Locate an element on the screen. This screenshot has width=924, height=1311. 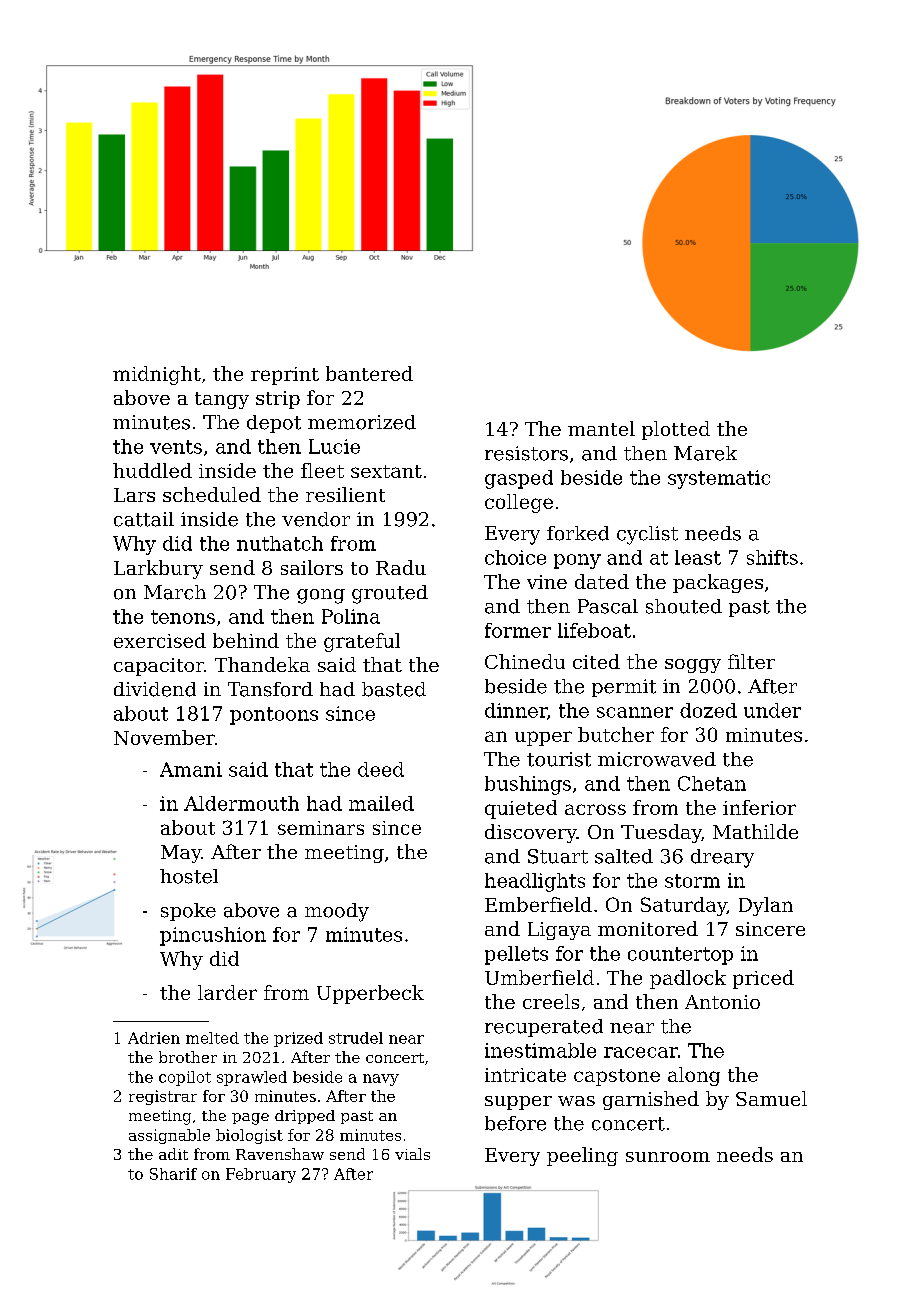
gong is located at coordinates (321, 596).
